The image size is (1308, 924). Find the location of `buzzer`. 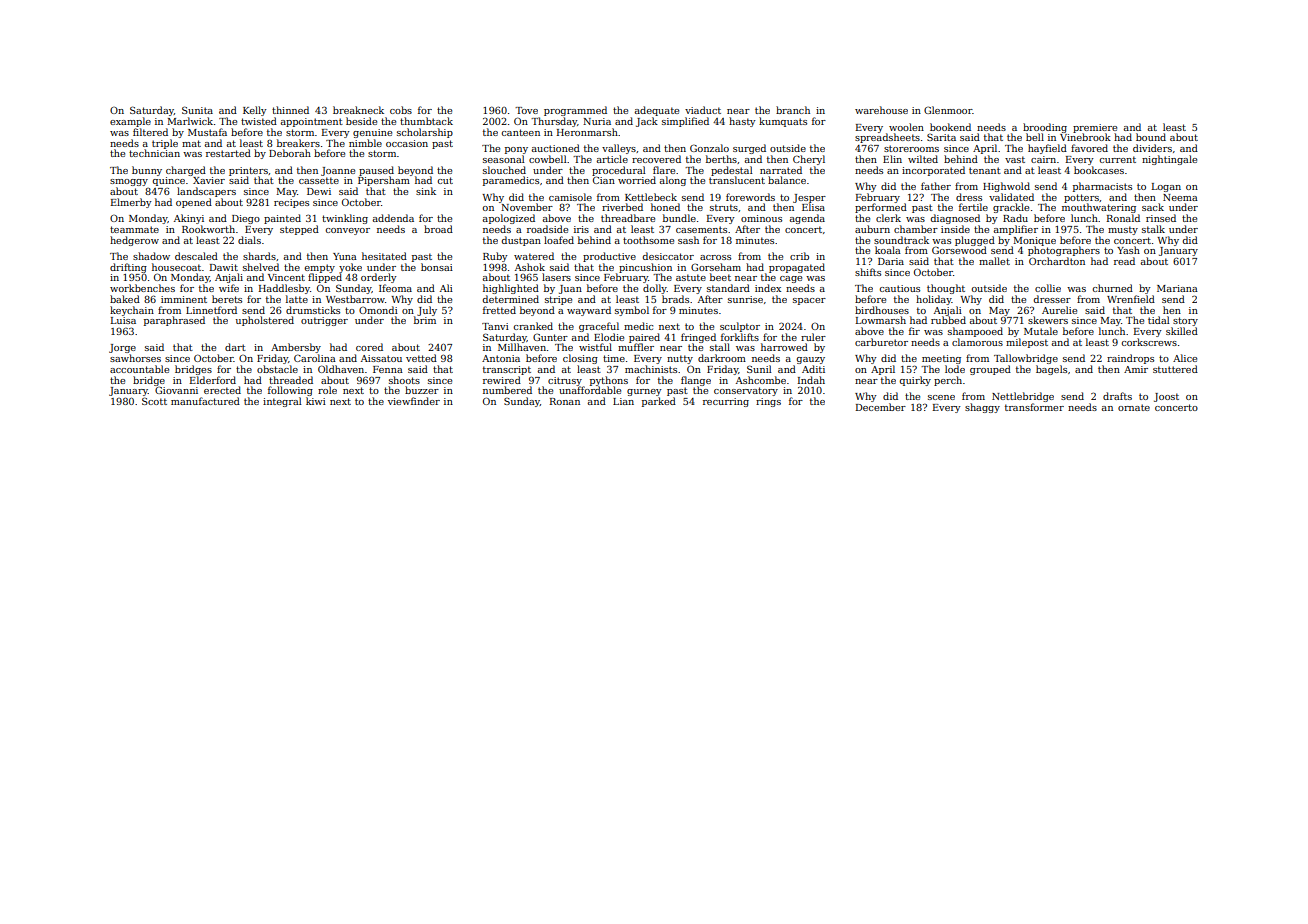

buzzer is located at coordinates (422, 390).
